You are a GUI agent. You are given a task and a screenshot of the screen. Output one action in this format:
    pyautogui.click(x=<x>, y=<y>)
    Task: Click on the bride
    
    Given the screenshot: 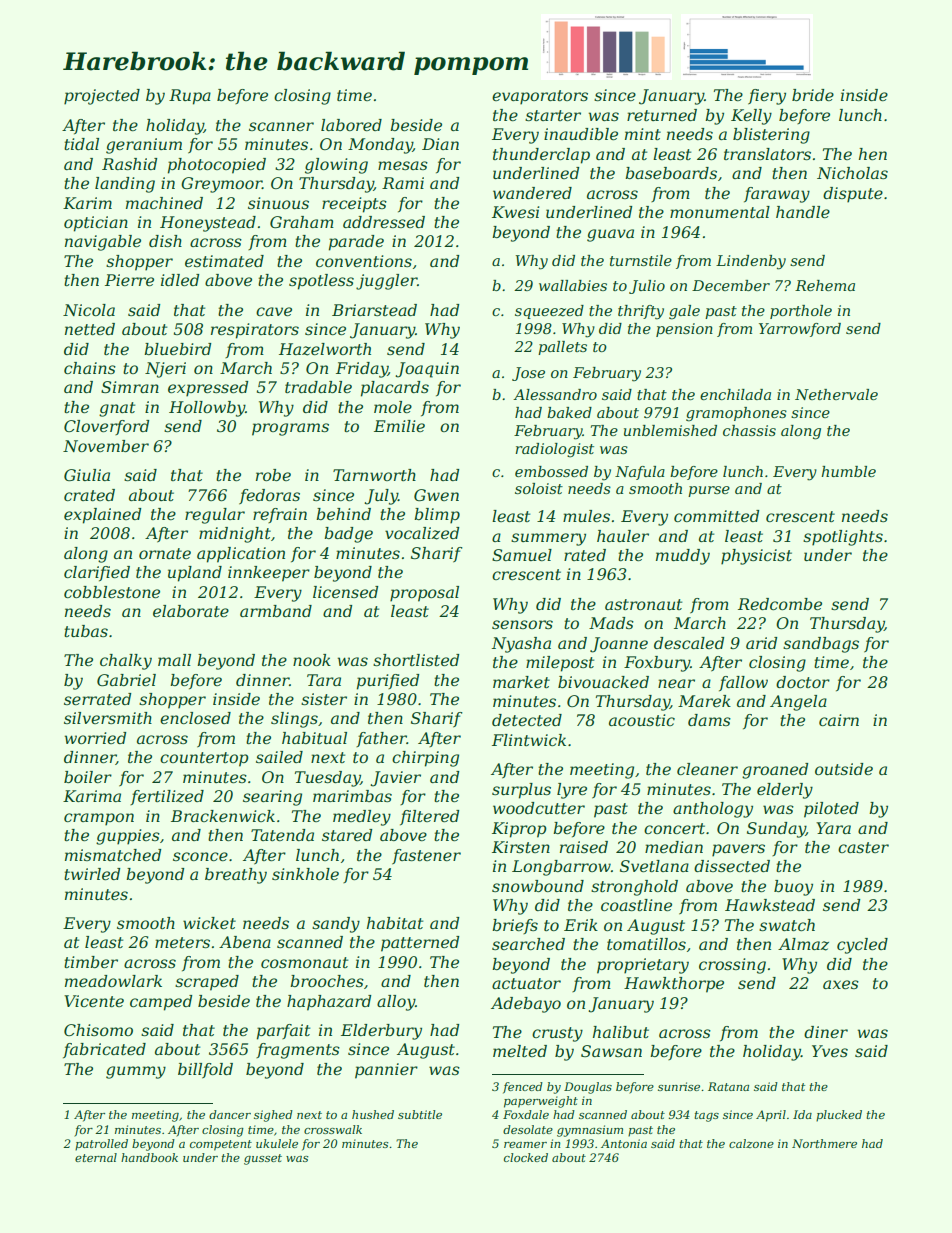 What is the action you would take?
    pyautogui.click(x=813, y=95)
